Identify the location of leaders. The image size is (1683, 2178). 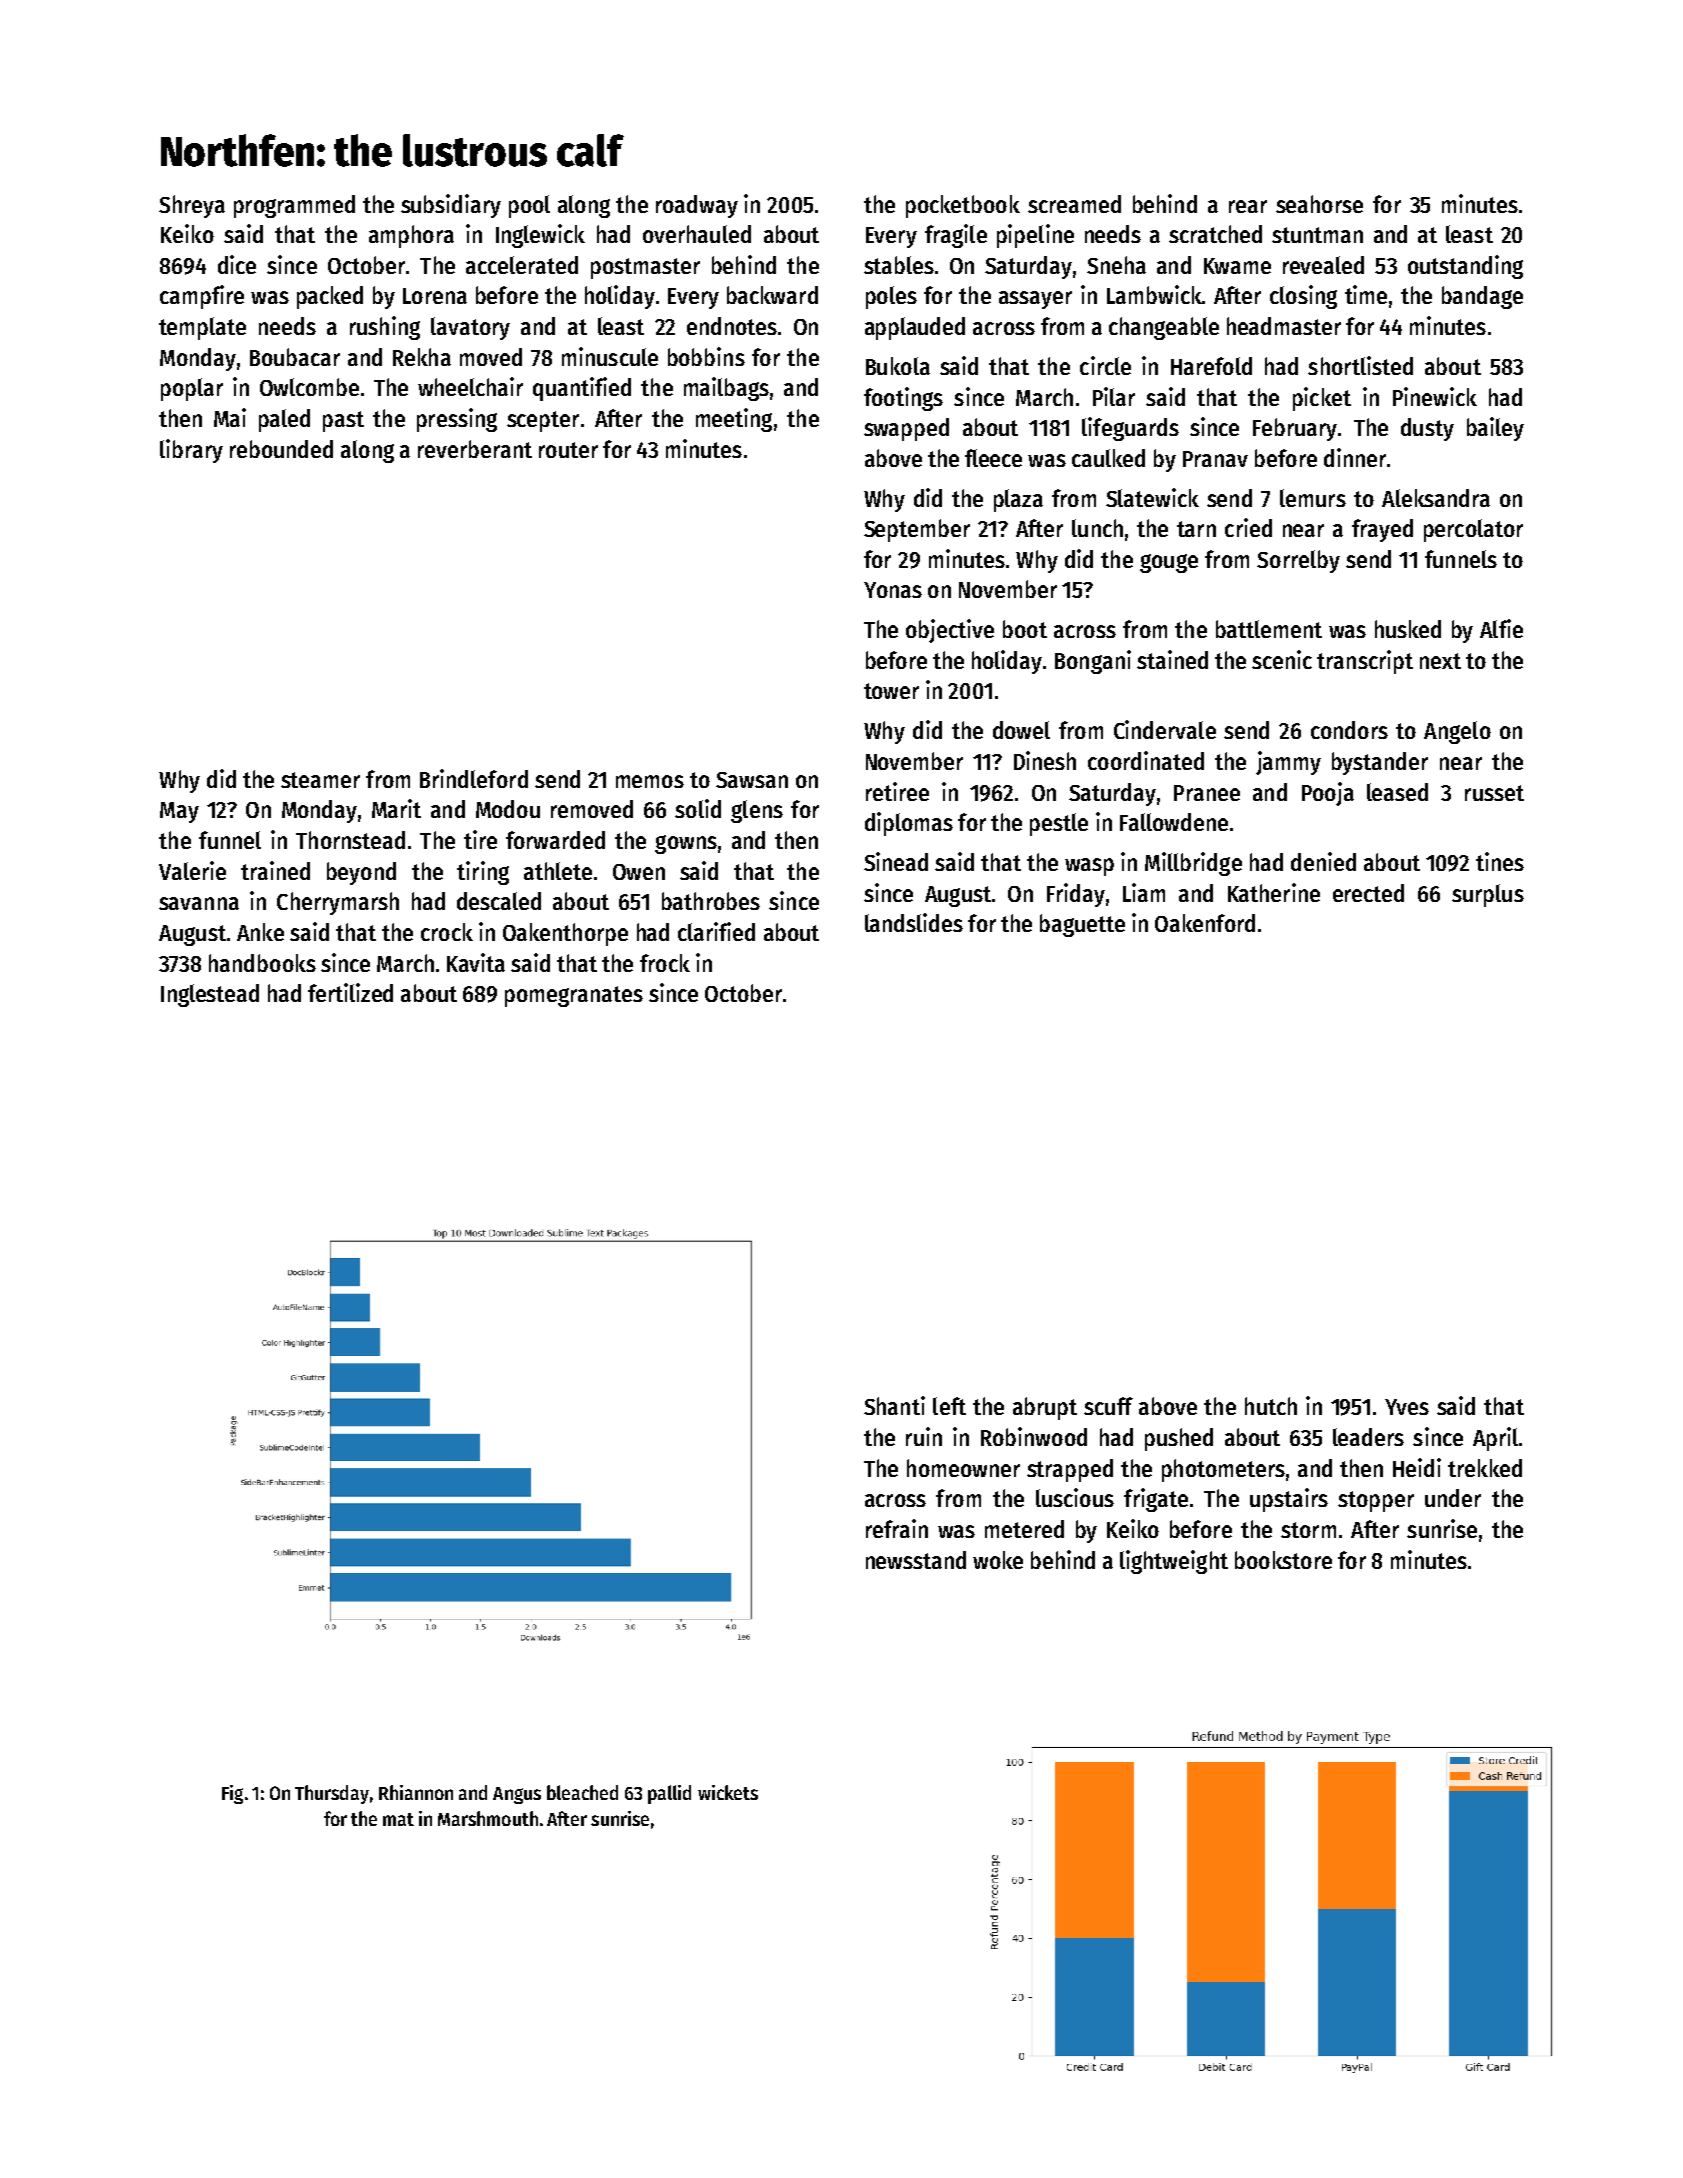
(1368, 1437).
